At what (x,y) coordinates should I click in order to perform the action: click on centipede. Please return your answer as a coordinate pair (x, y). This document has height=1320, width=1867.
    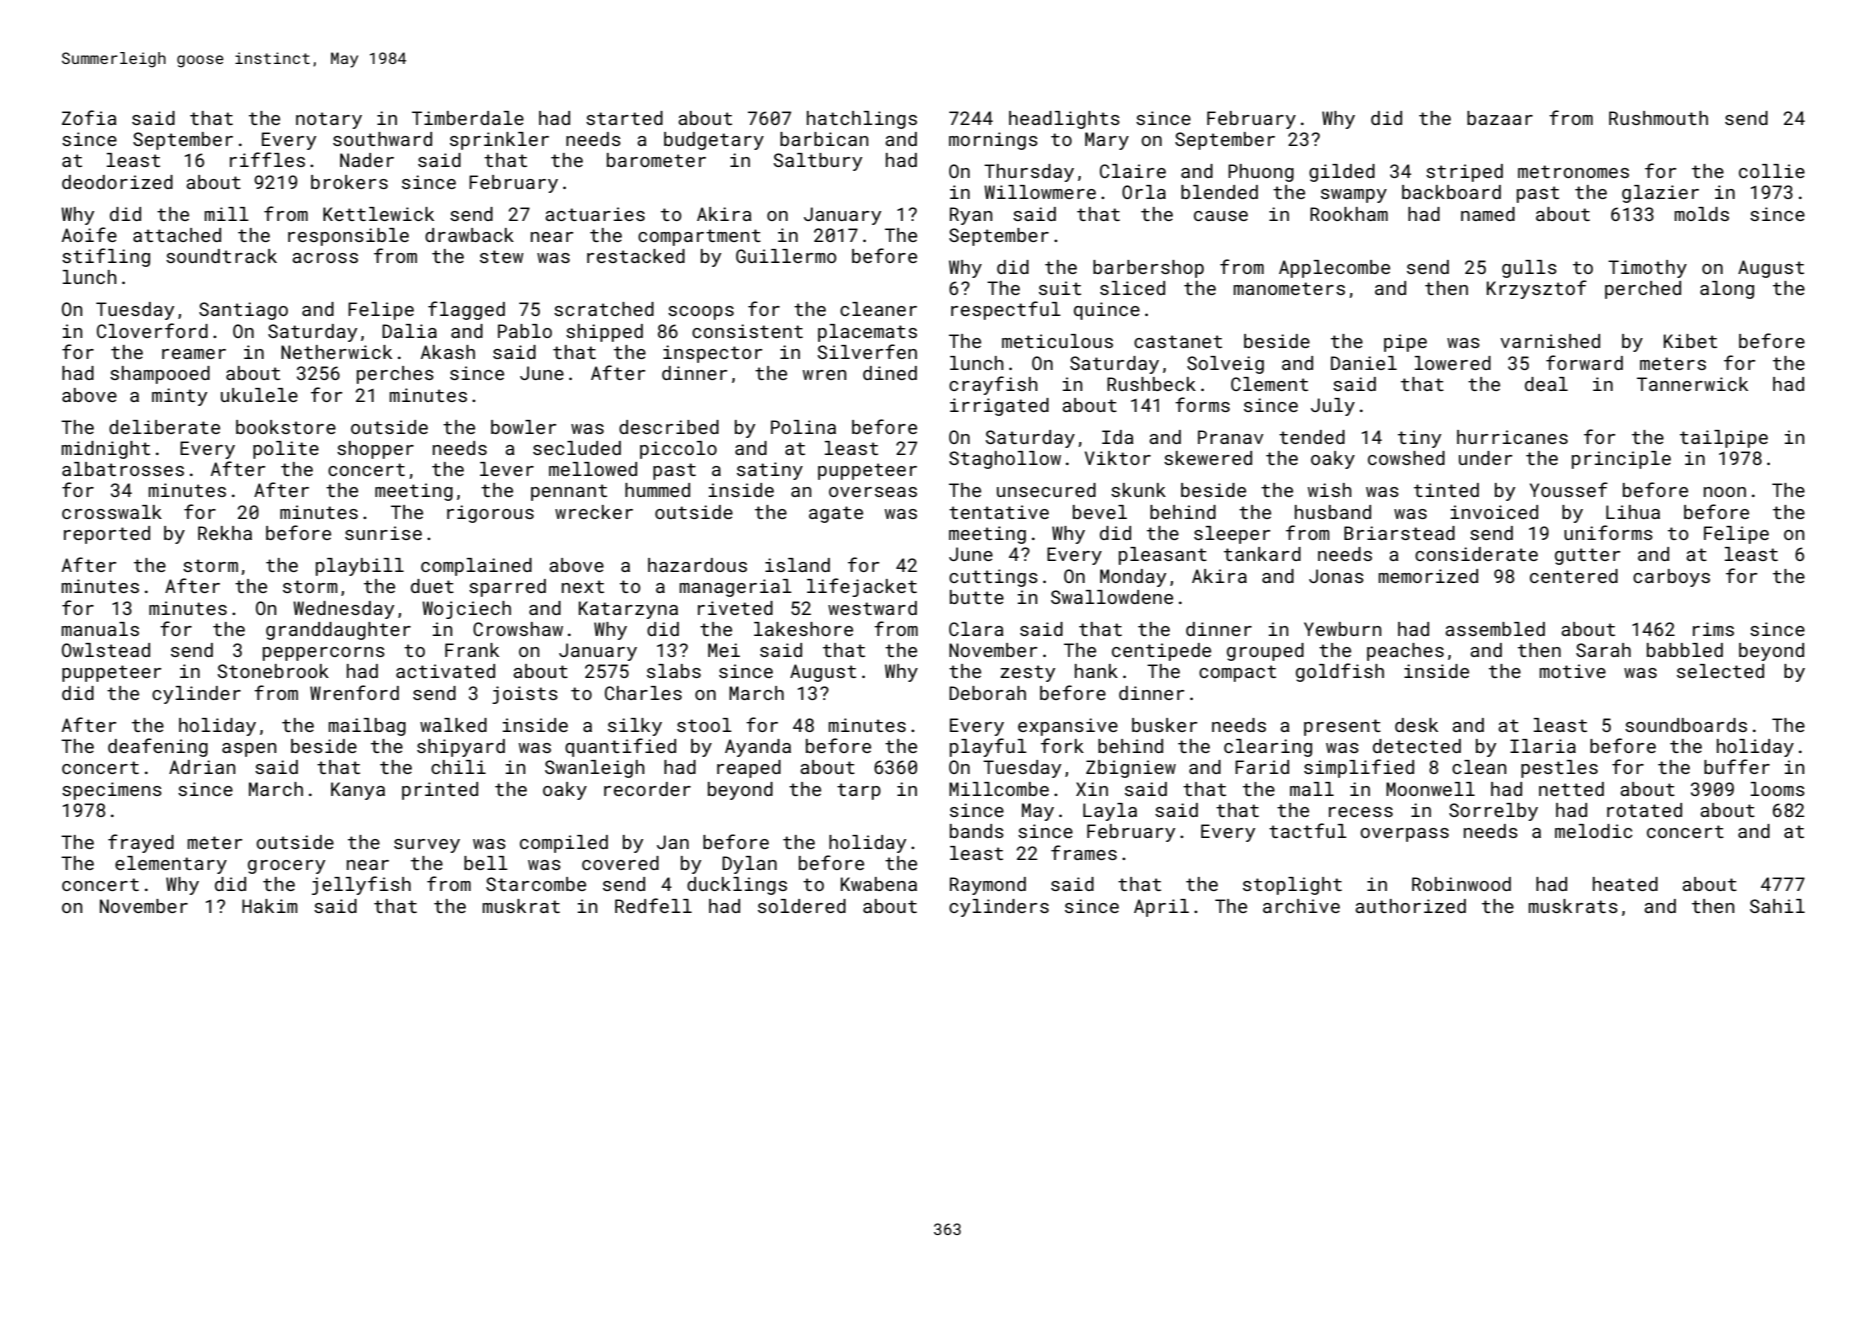
    Looking at the image, I should click on (1161, 652).
